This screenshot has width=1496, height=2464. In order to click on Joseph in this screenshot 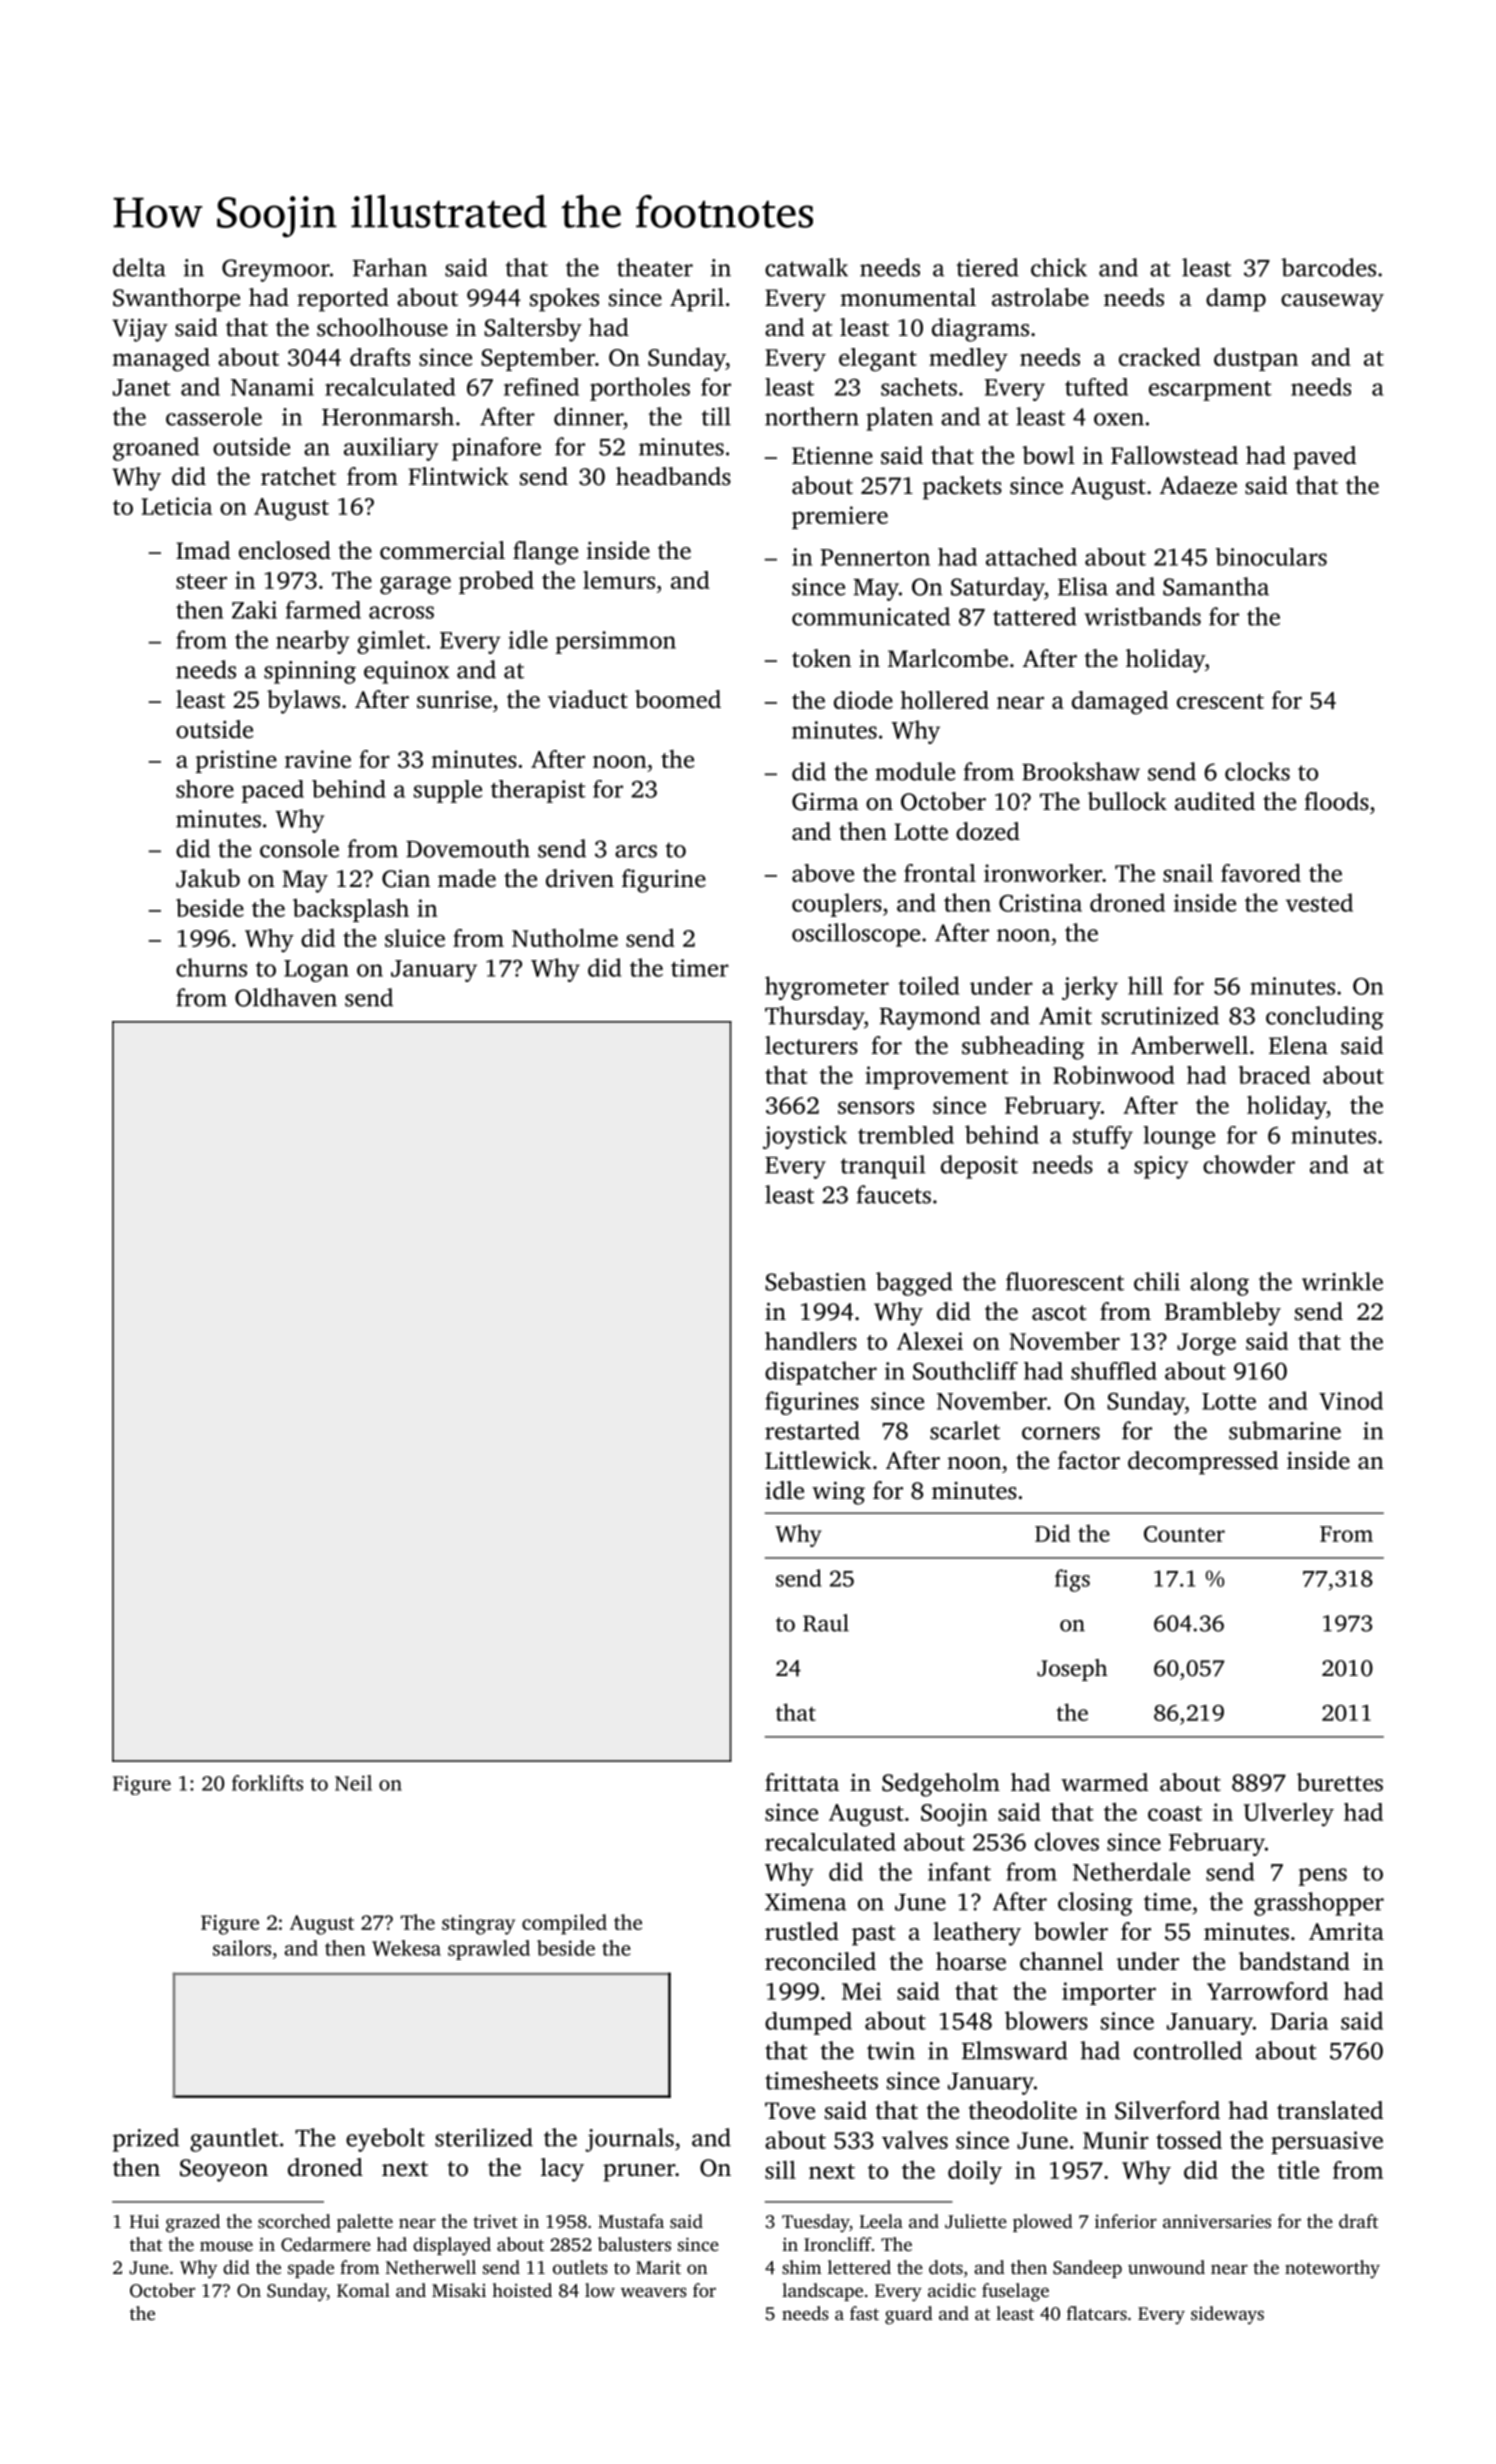, I will do `click(1072, 1670)`.
